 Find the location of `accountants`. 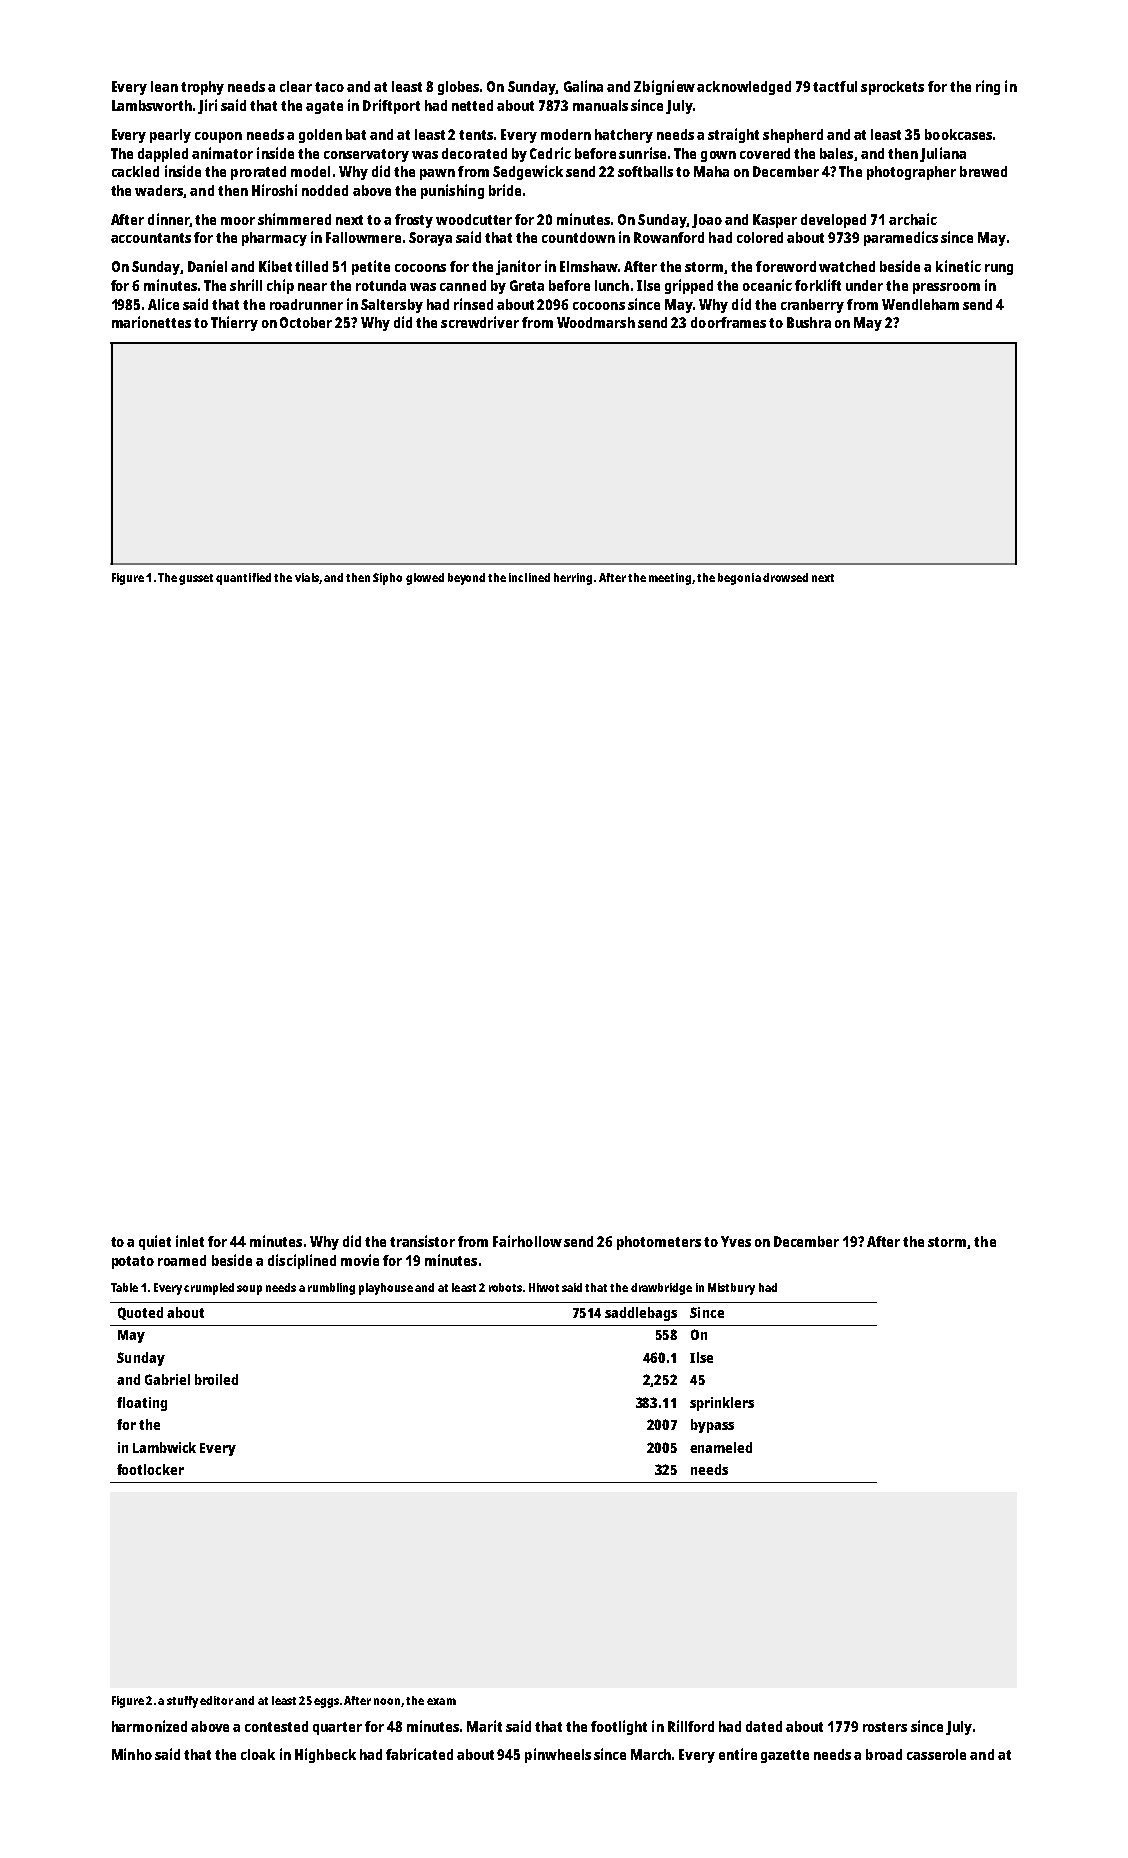

accountants is located at coordinates (151, 238).
